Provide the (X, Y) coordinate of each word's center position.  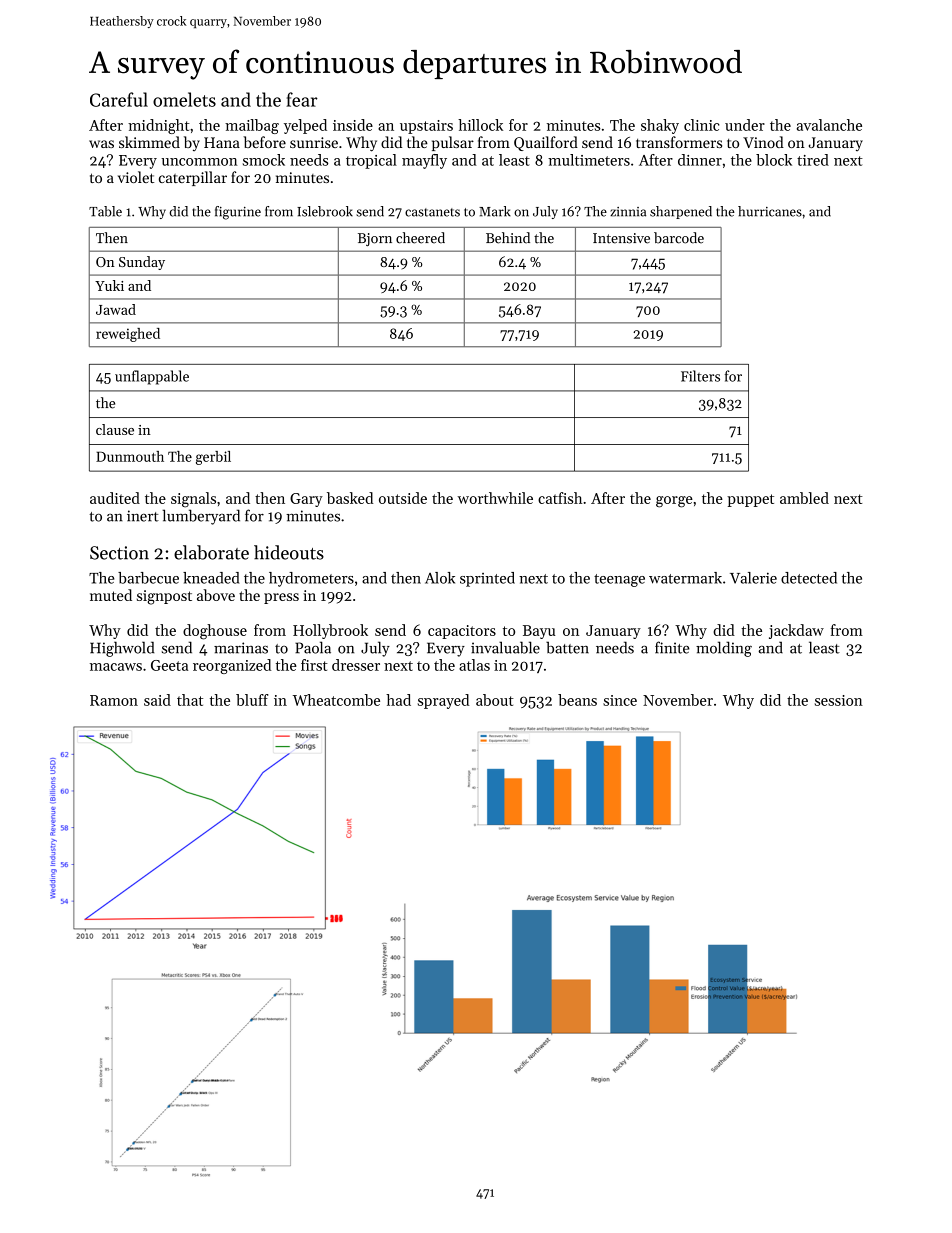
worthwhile (495, 498)
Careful (119, 99)
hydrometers (311, 579)
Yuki (109, 285)
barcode (679, 238)
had (398, 700)
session (839, 700)
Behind (508, 238)
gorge (674, 502)
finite (672, 647)
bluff (252, 700)
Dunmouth (130, 456)
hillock (480, 125)
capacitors (462, 632)
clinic (701, 125)
